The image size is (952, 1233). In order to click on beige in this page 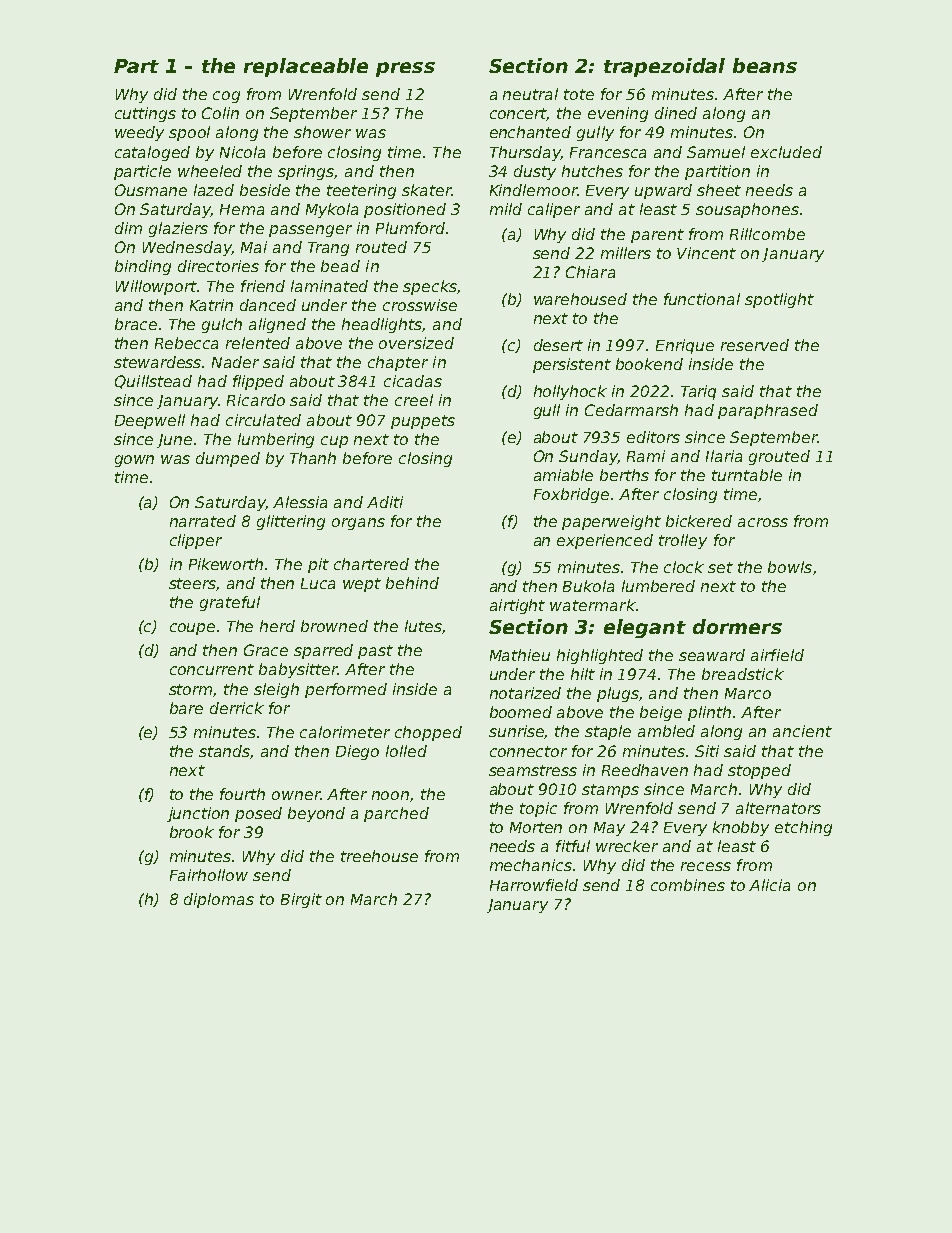, I will do `click(661, 713)`.
